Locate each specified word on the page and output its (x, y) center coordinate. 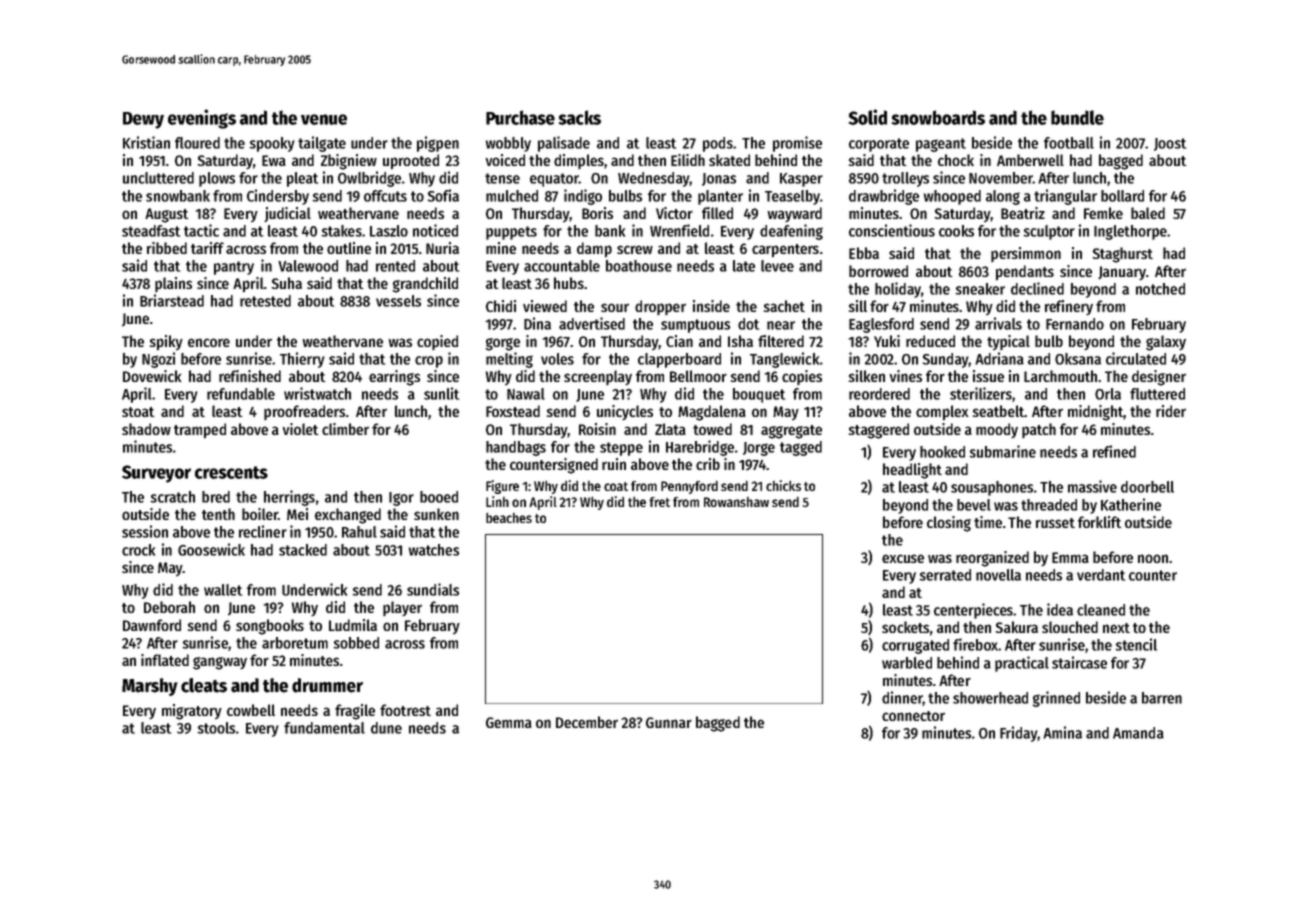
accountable (562, 266)
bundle (1077, 117)
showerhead (990, 698)
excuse (903, 558)
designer (1159, 378)
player (402, 609)
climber (345, 429)
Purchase (520, 117)
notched (1160, 289)
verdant (1101, 575)
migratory (192, 712)
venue (324, 119)
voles (557, 359)
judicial (287, 214)
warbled (907, 663)
